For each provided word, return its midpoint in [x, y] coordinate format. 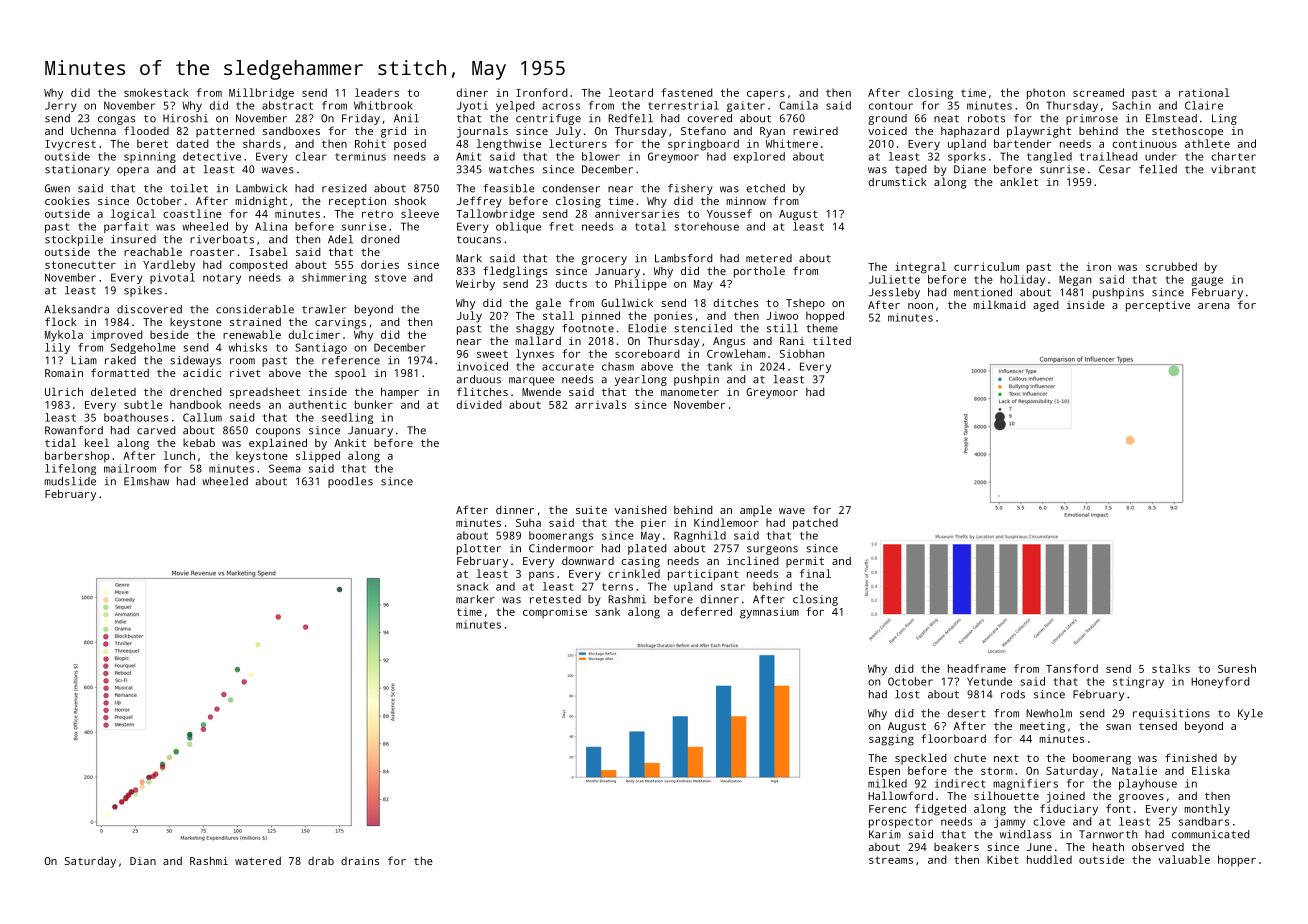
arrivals [600, 404]
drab [321, 861]
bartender [1023, 143]
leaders [377, 92]
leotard [631, 92]
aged [1046, 306]
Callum [202, 417]
